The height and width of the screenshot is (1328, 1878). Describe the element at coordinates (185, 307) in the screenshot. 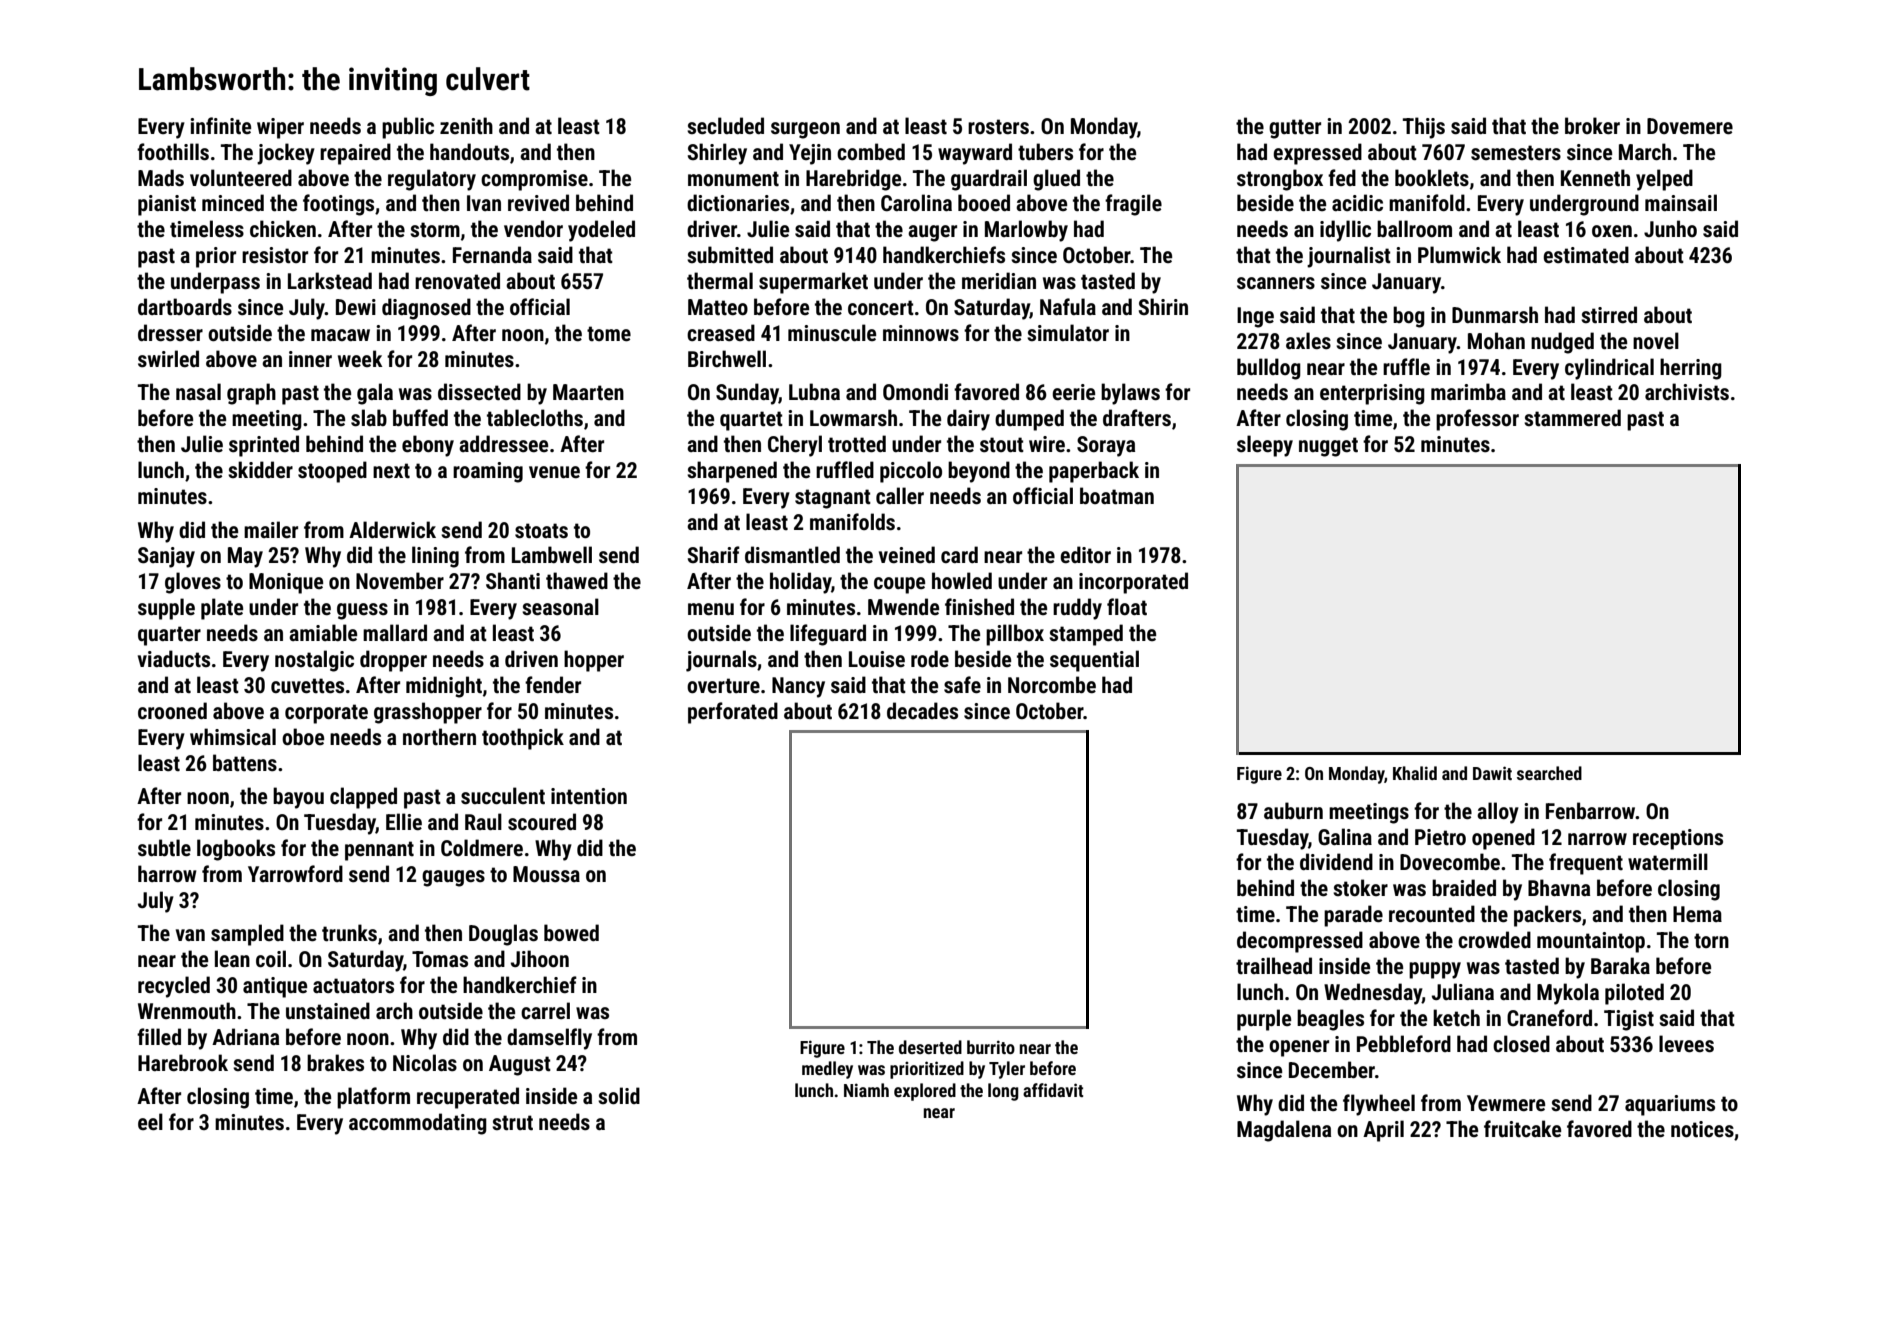

I see `dartboards` at that location.
